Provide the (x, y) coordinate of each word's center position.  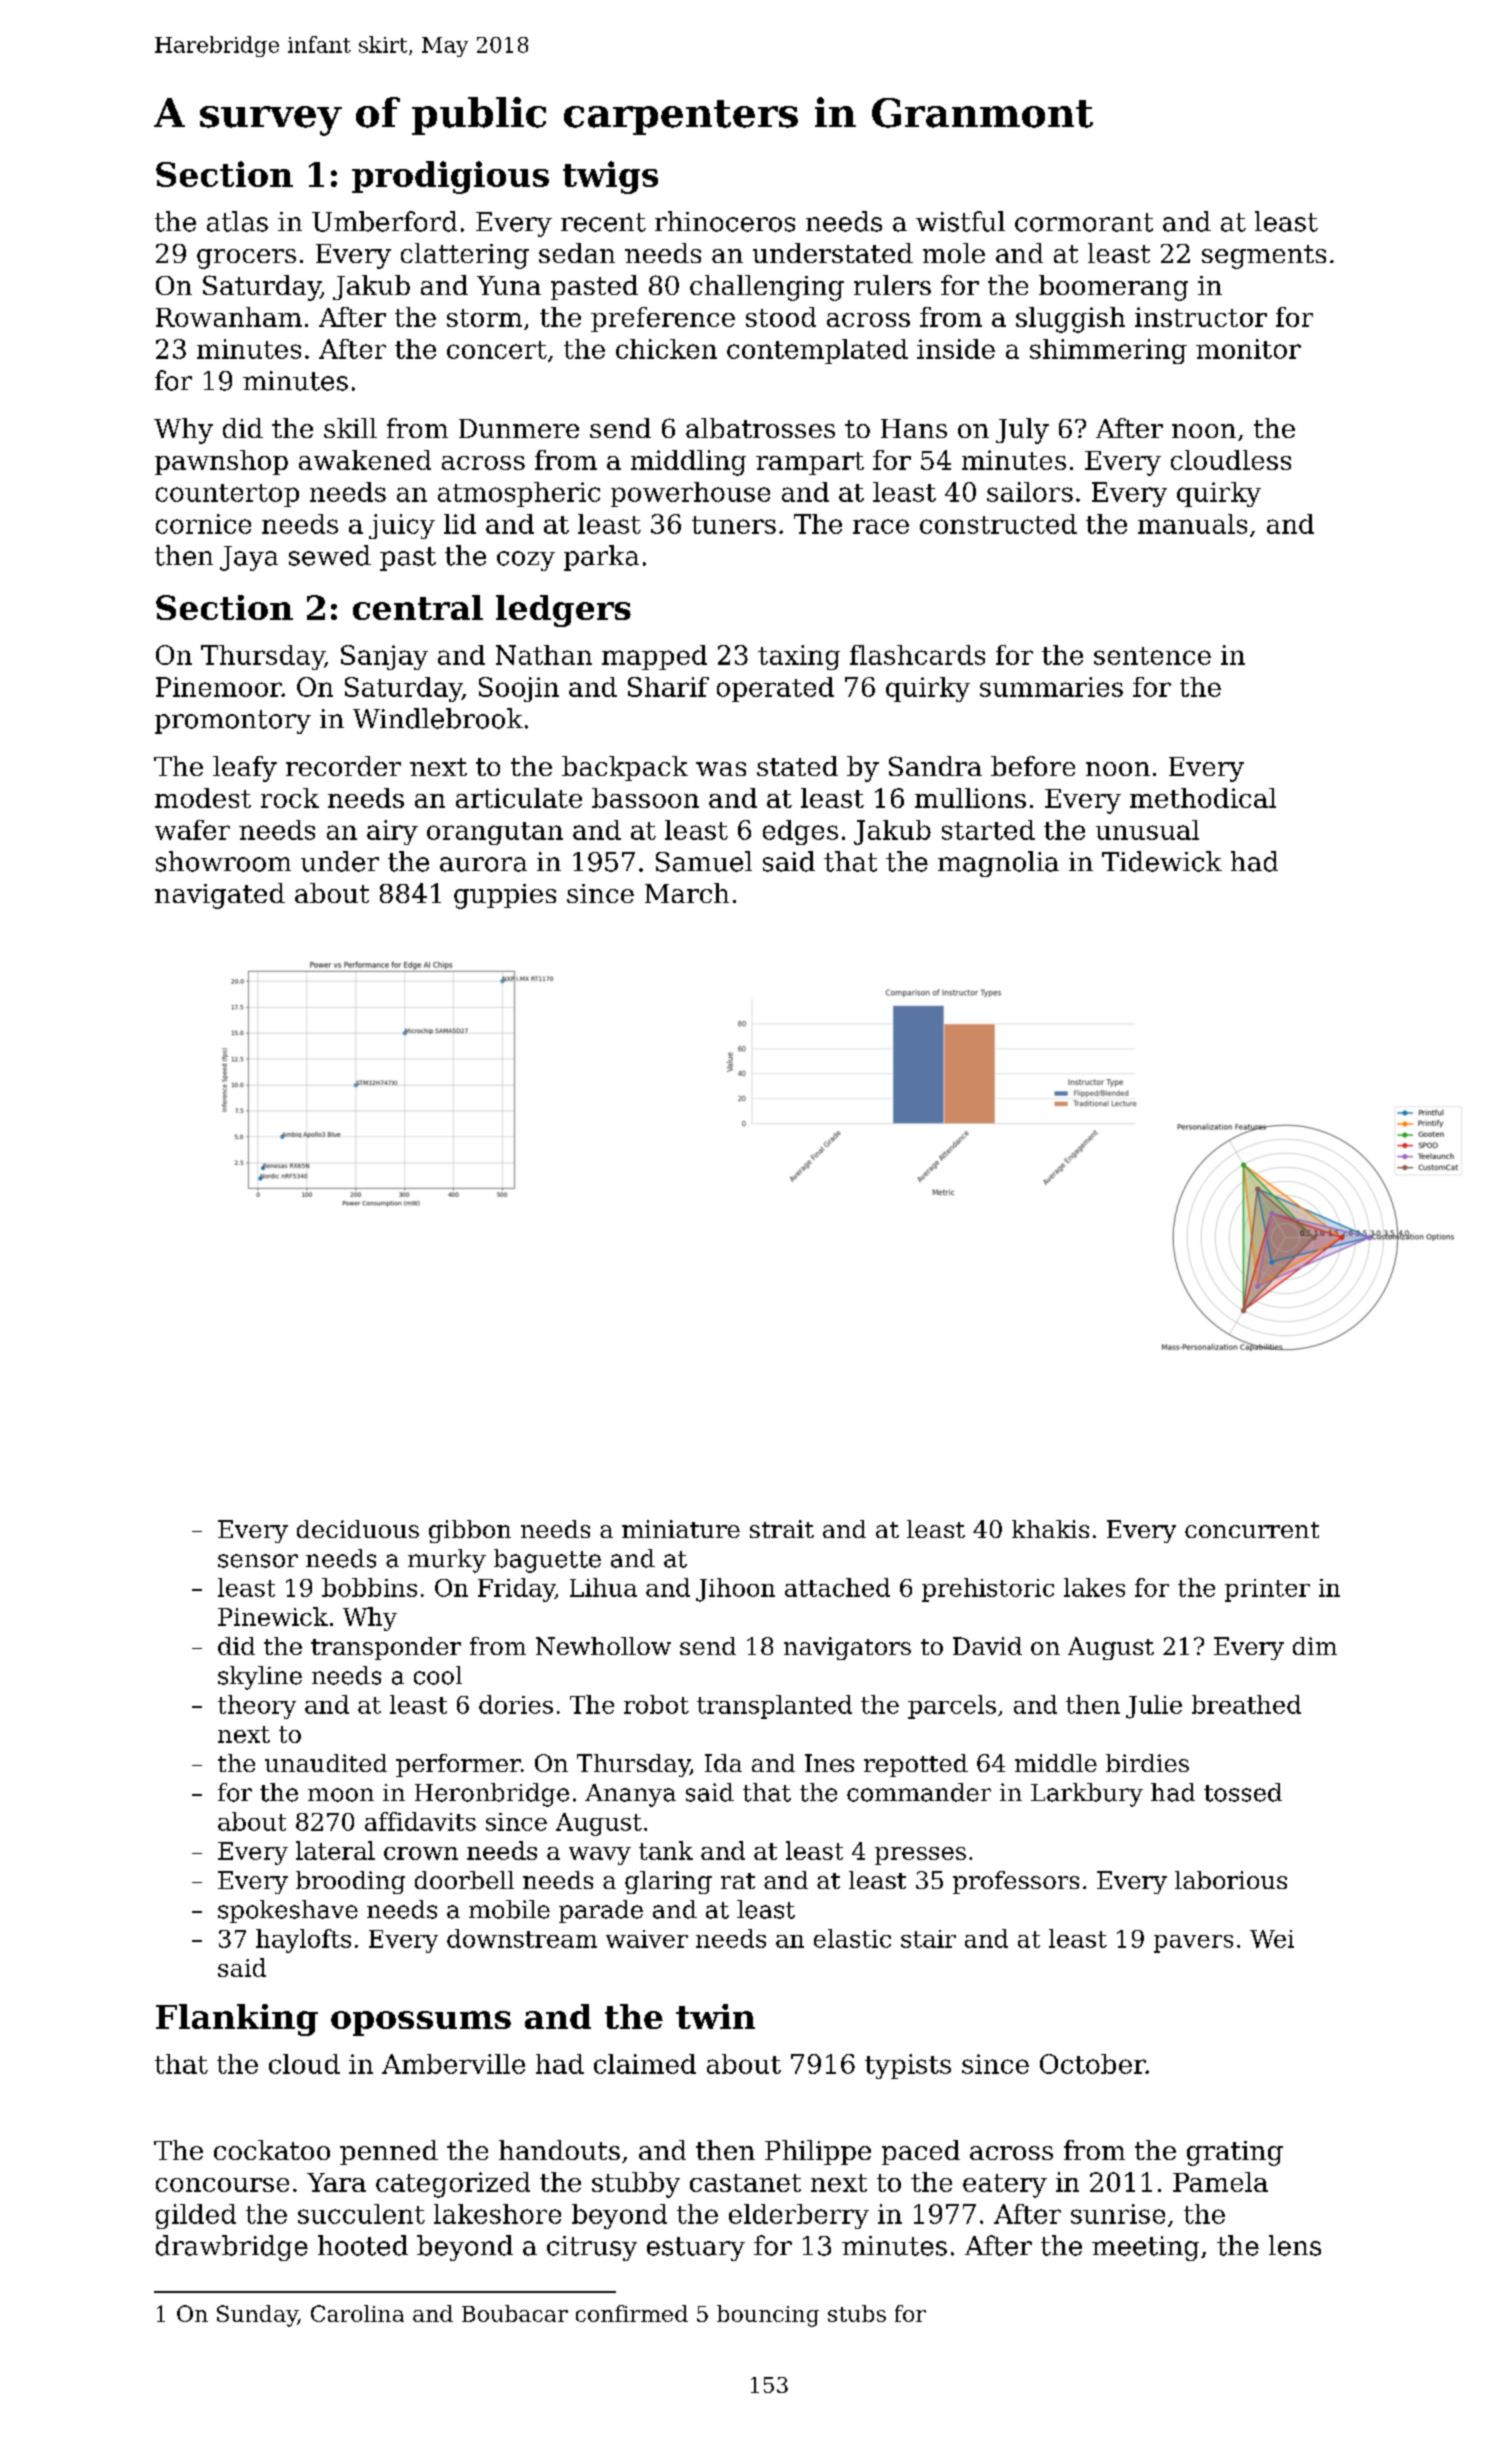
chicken (666, 349)
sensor (258, 1561)
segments (1264, 257)
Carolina (357, 2313)
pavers (1193, 1944)
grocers (246, 259)
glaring (668, 1882)
